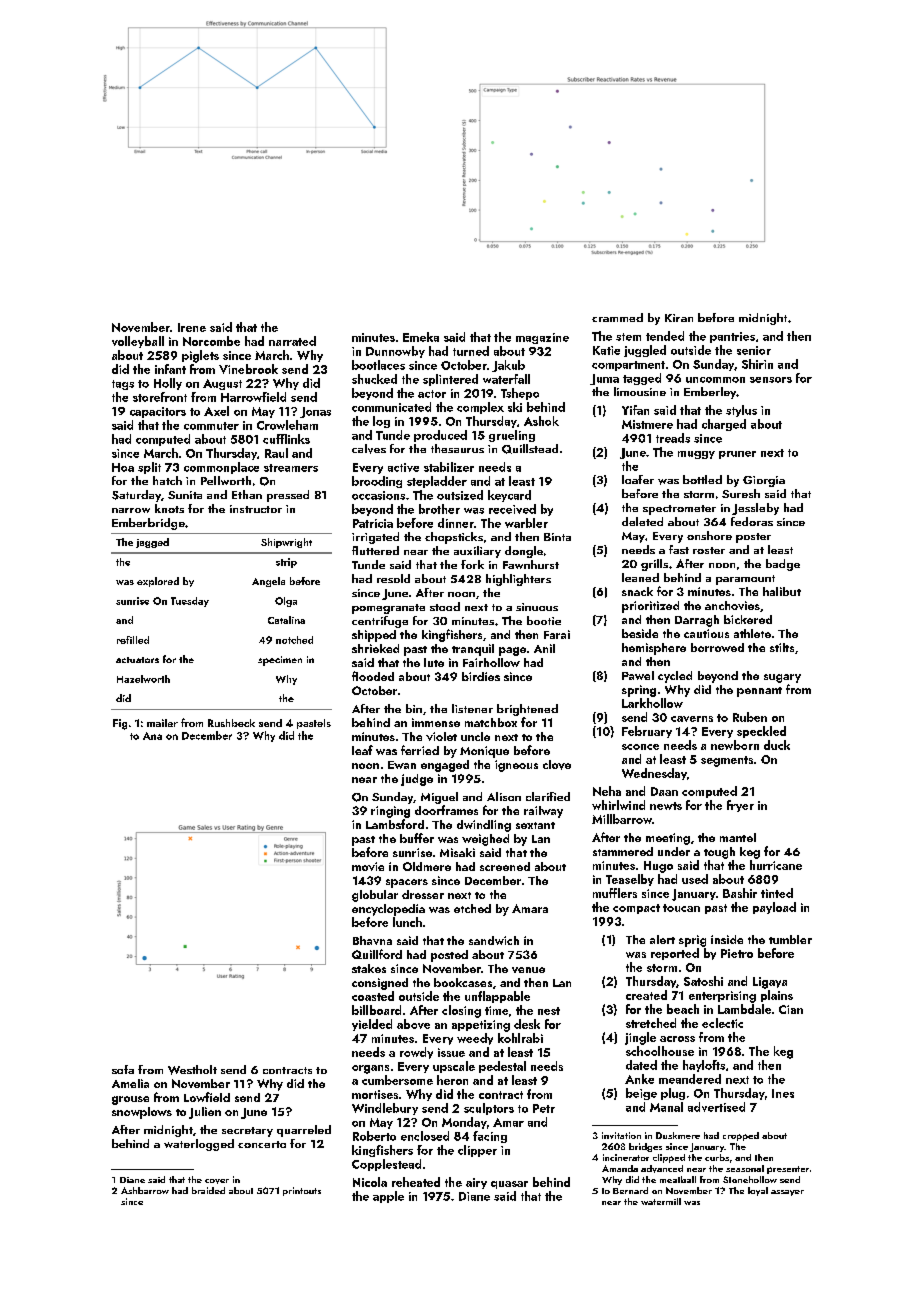  What do you see at coordinates (421, 337) in the screenshot?
I see `Emeka` at bounding box center [421, 337].
